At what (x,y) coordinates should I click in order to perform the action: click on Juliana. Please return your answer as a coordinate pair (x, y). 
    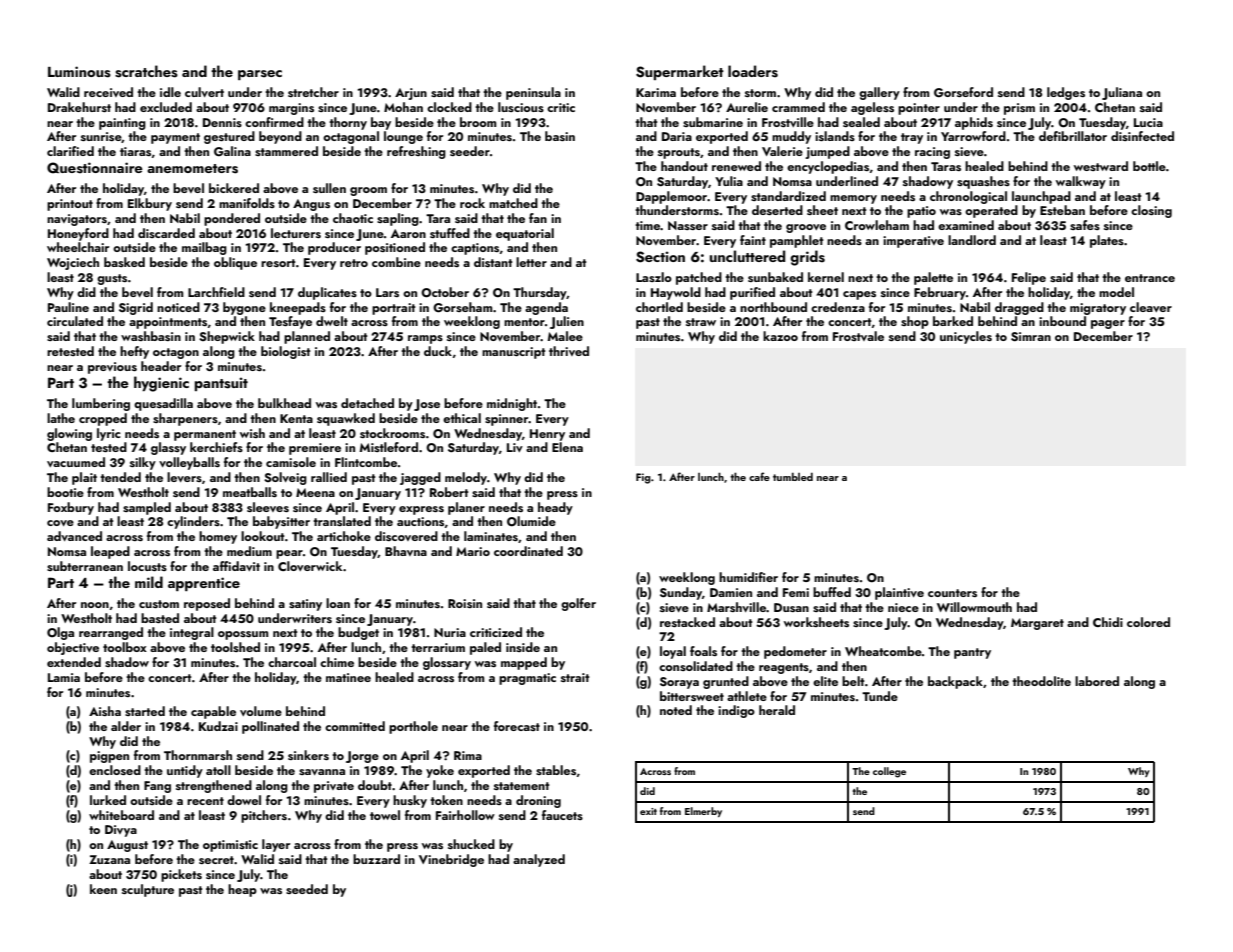
    Looking at the image, I should click on (1122, 93).
